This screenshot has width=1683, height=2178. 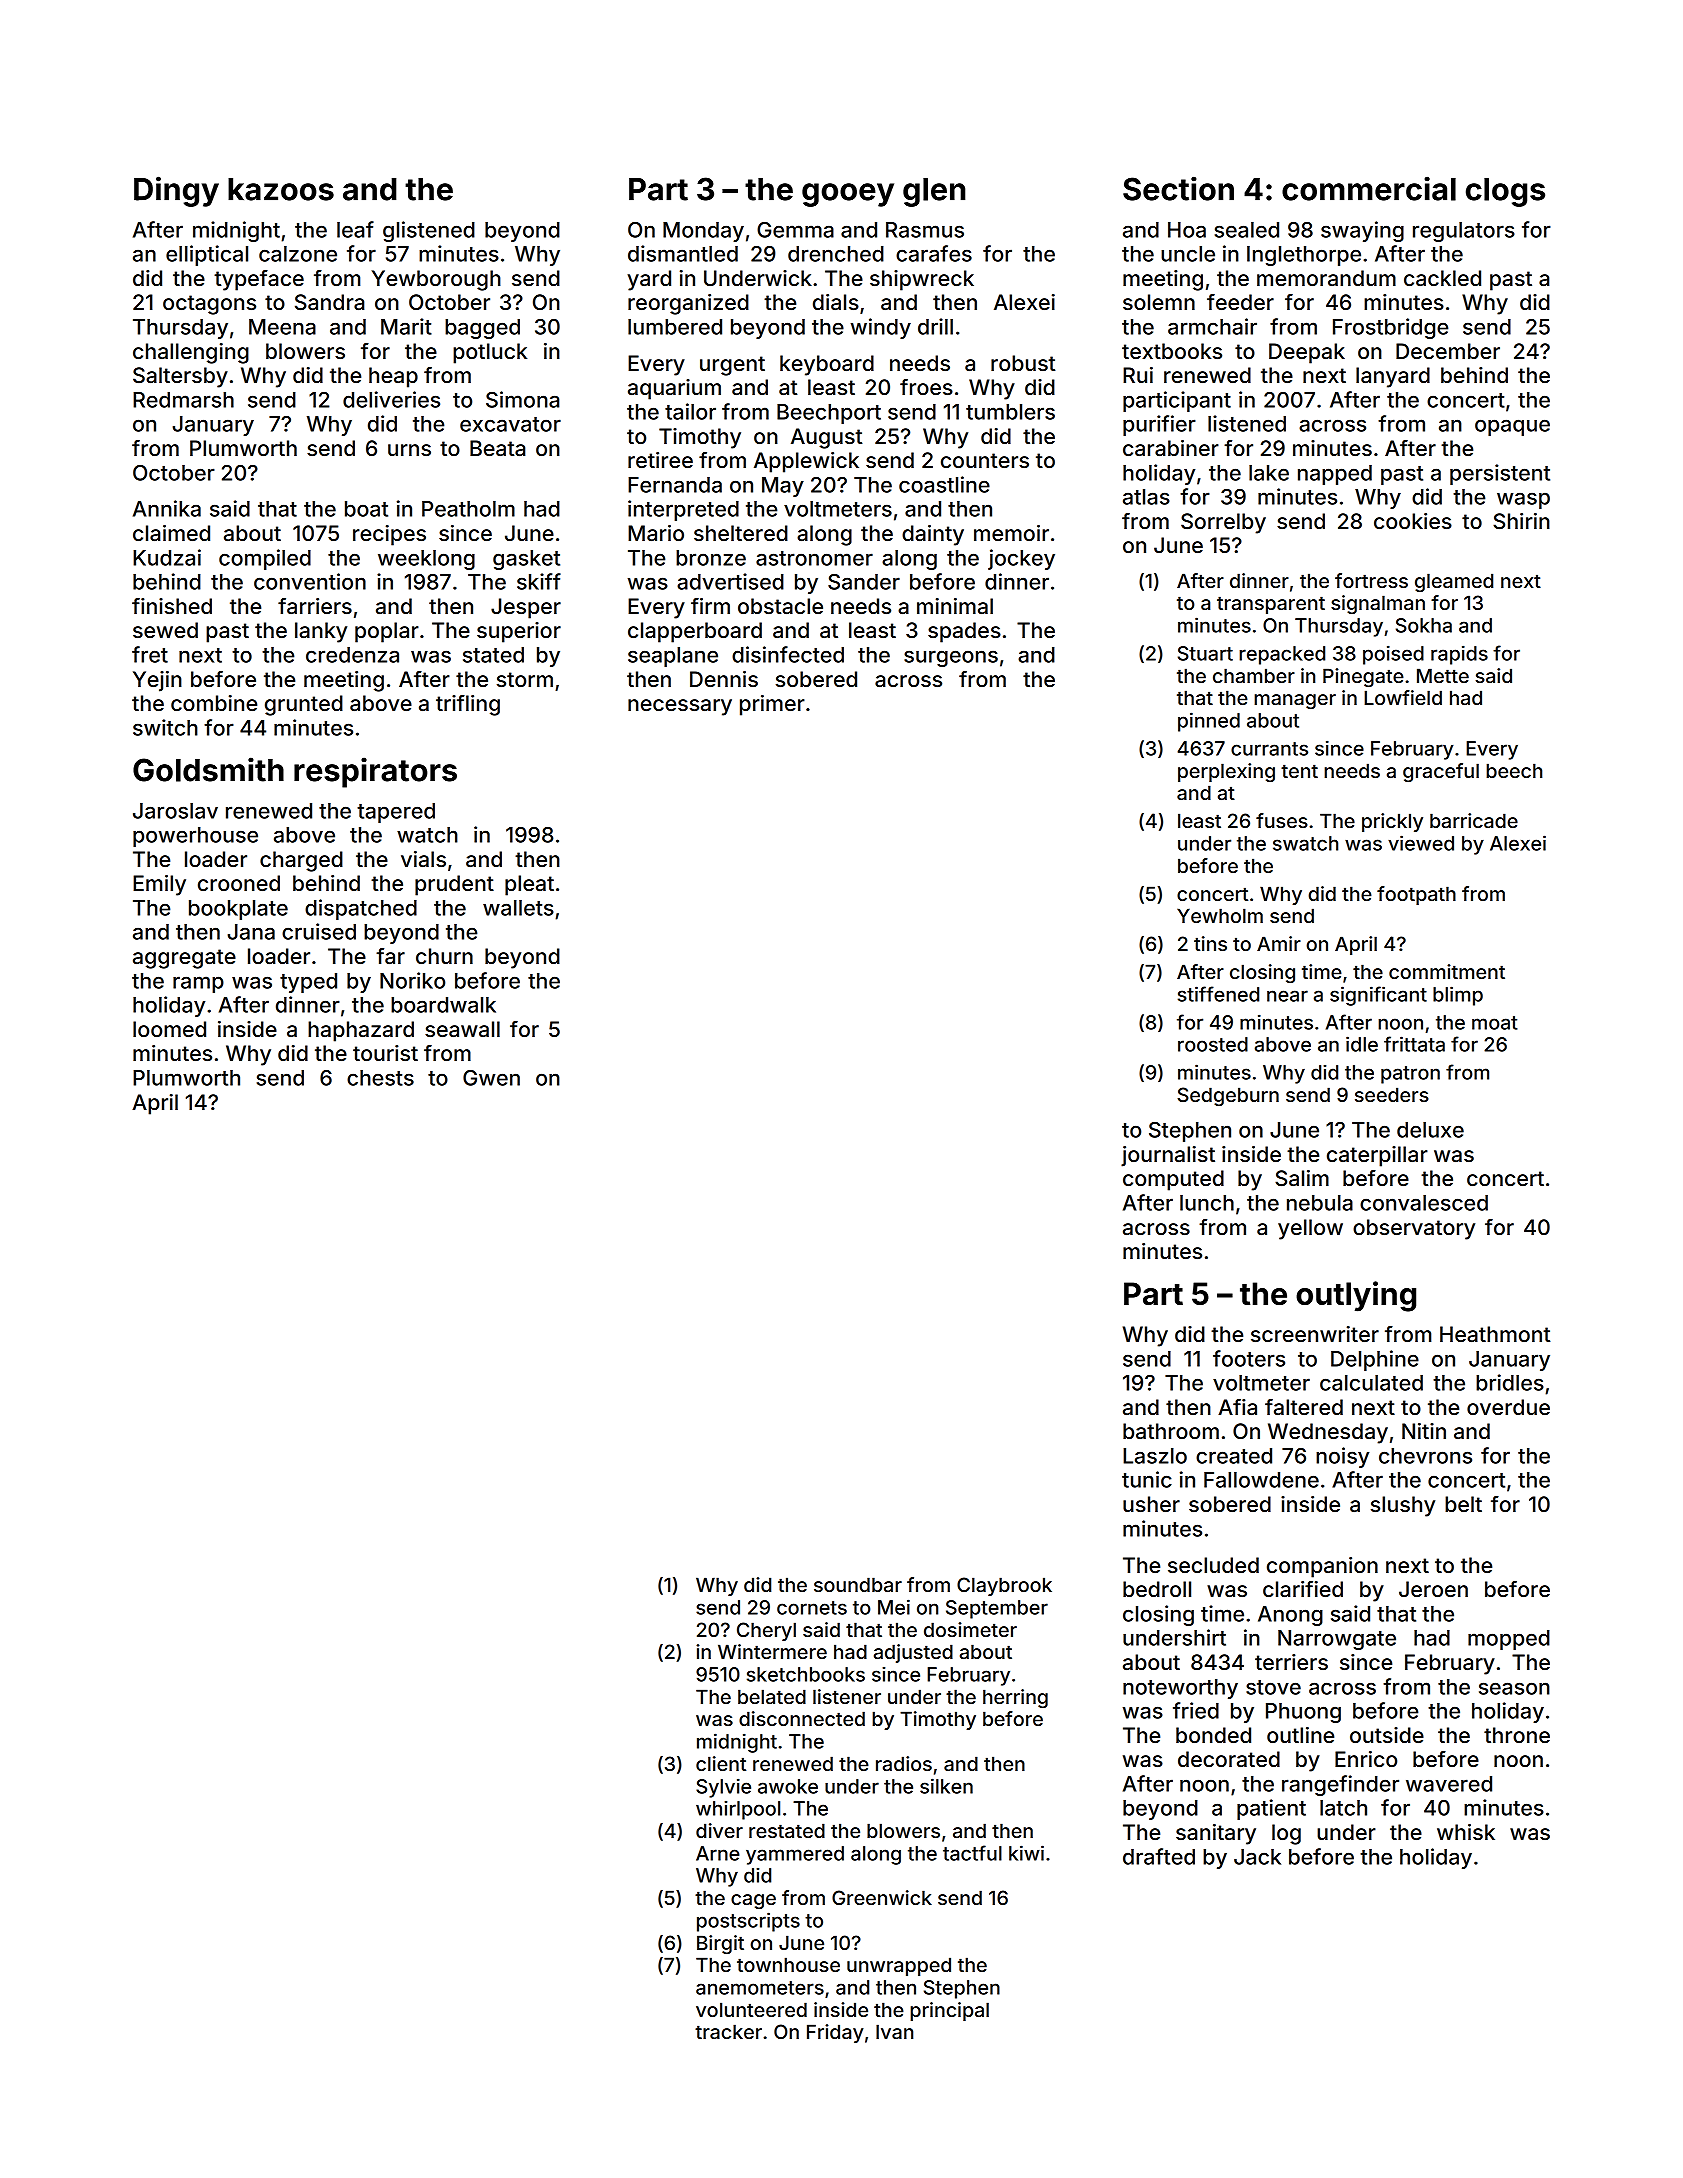 What do you see at coordinates (281, 189) in the screenshot?
I see `kazoos` at bounding box center [281, 189].
